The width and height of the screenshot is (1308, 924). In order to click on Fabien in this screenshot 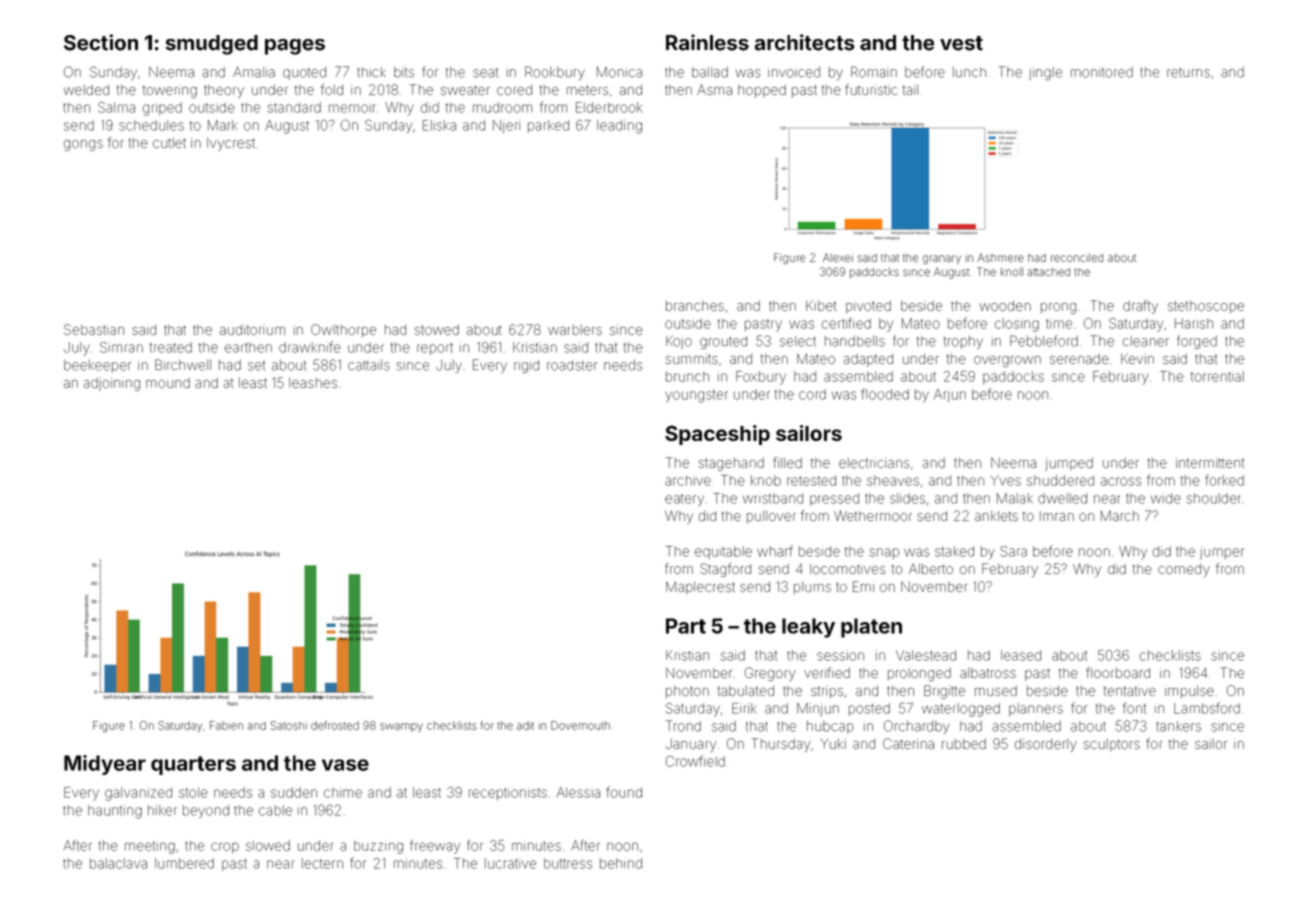, I will do `click(226, 725)`.
